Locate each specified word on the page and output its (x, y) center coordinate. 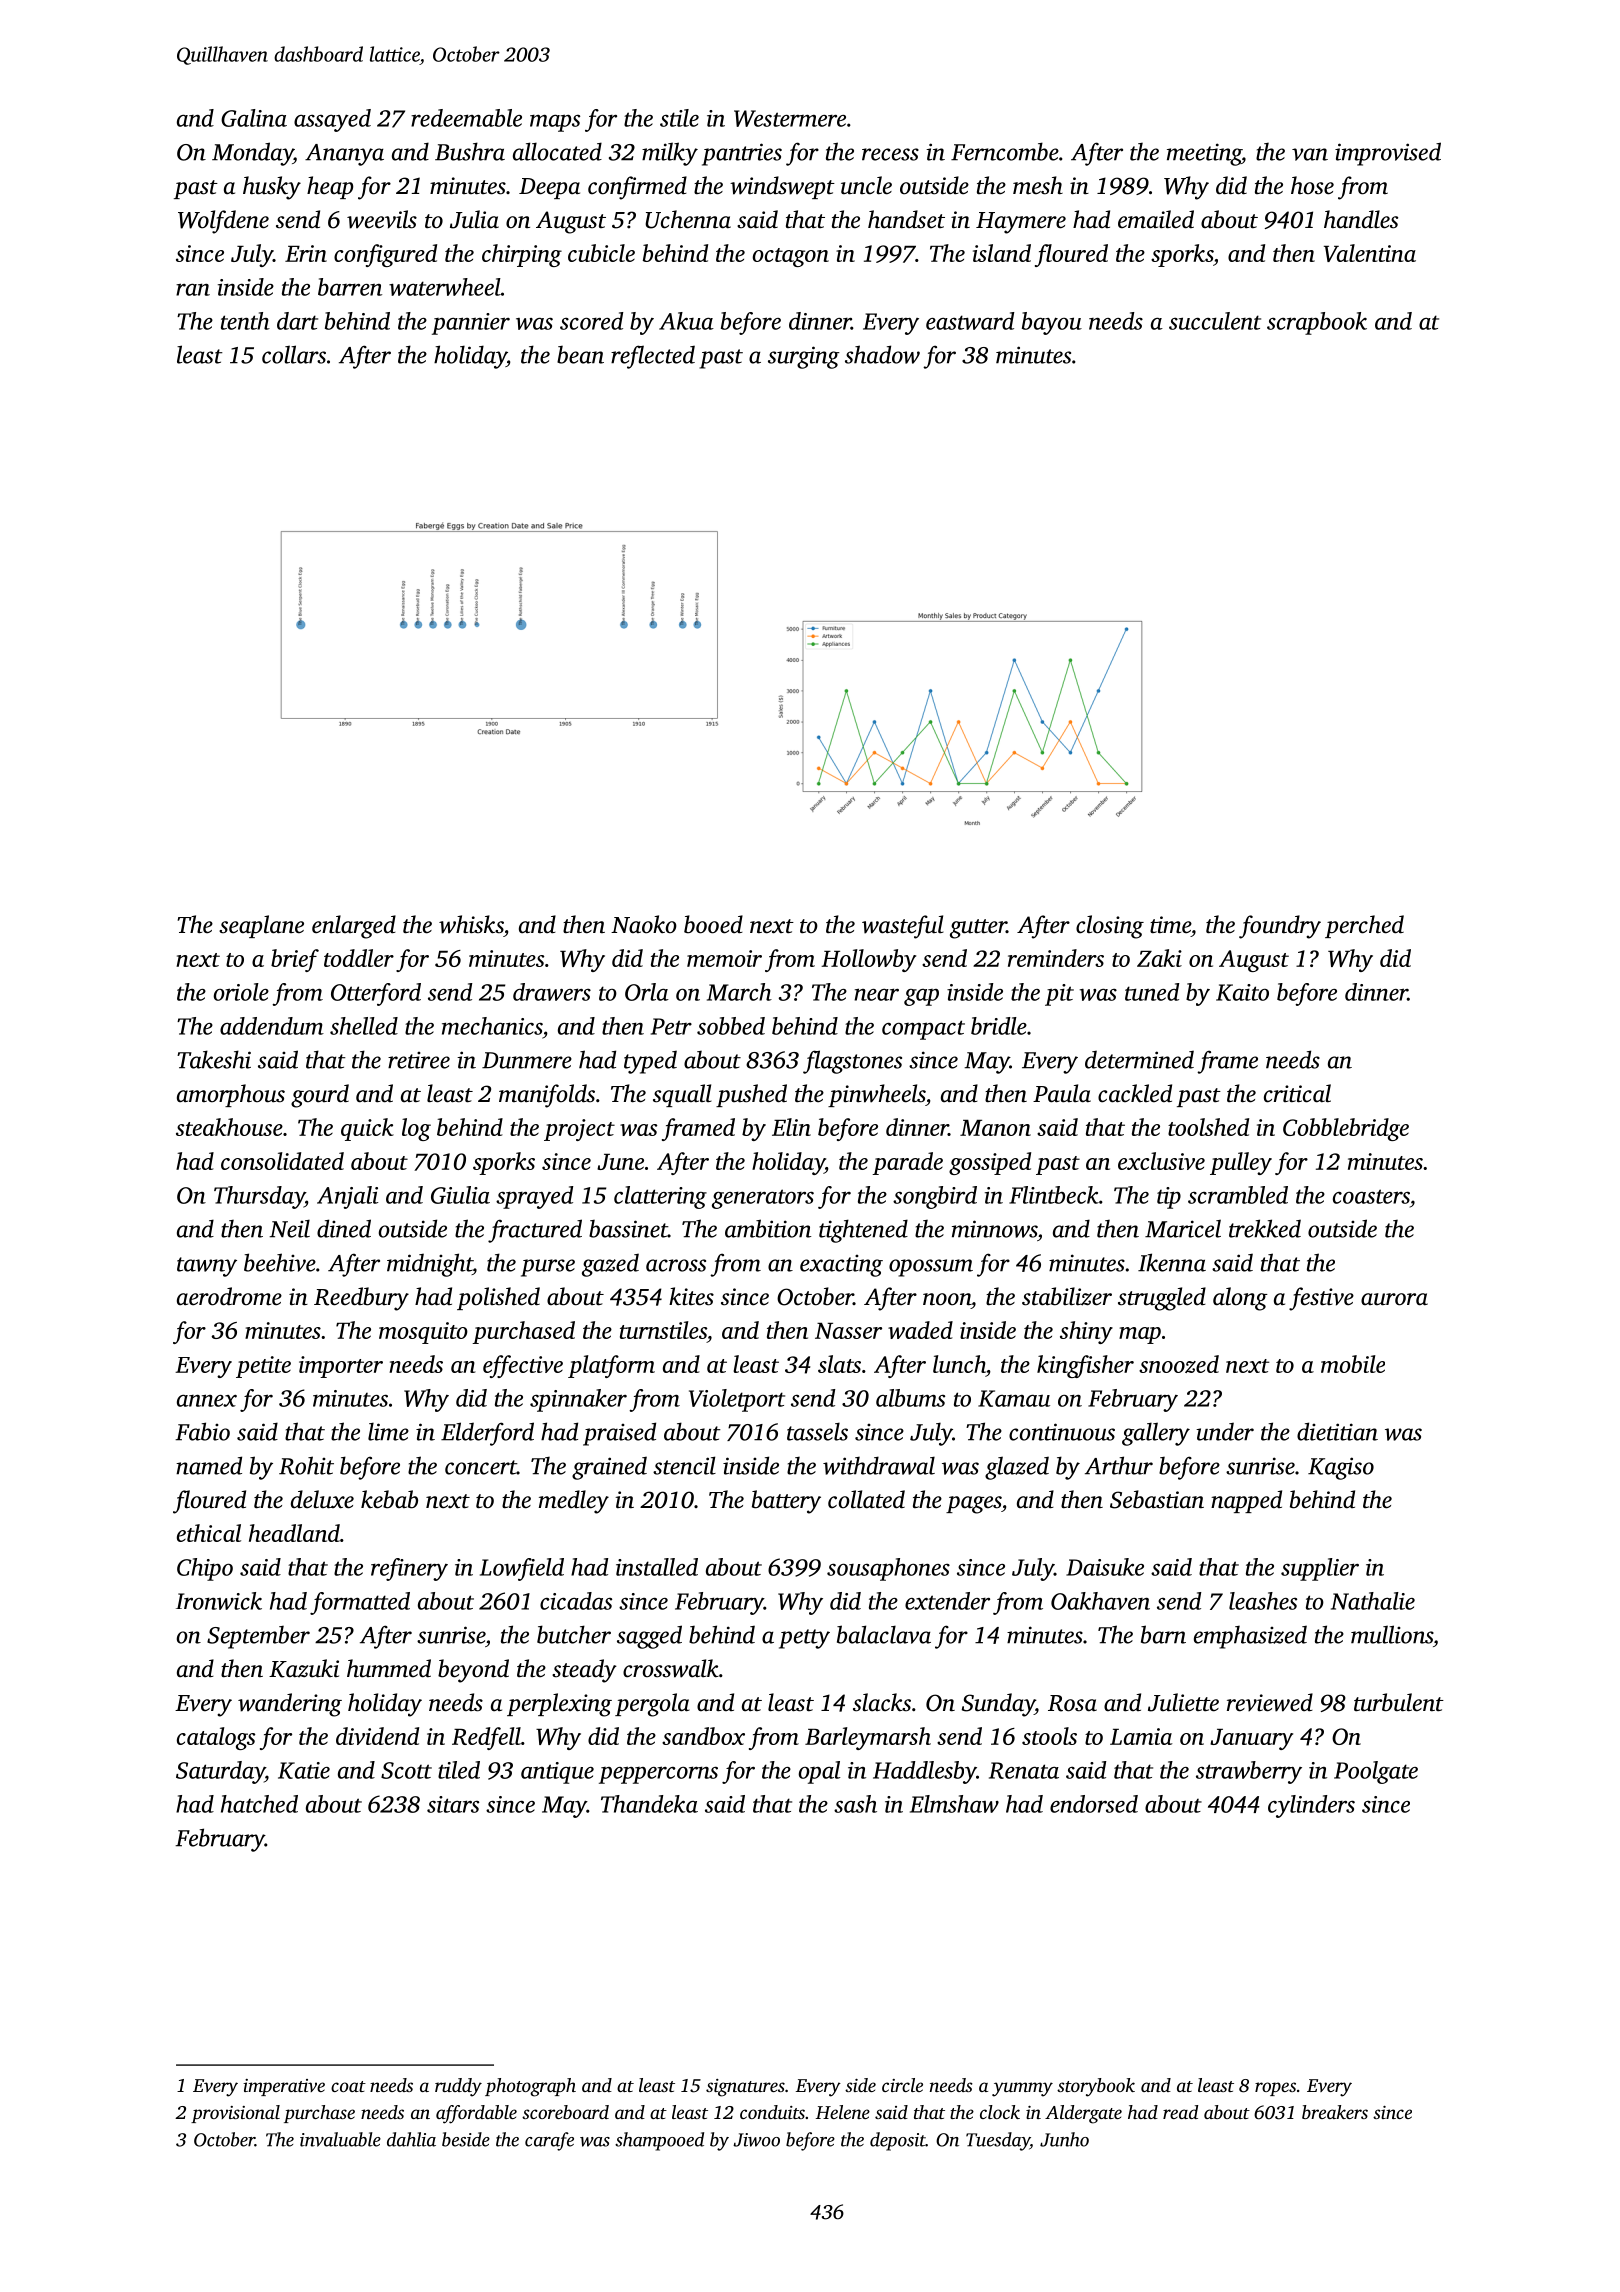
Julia (474, 219)
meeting (1204, 154)
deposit (898, 2141)
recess (890, 154)
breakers (1335, 2112)
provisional (235, 2114)
